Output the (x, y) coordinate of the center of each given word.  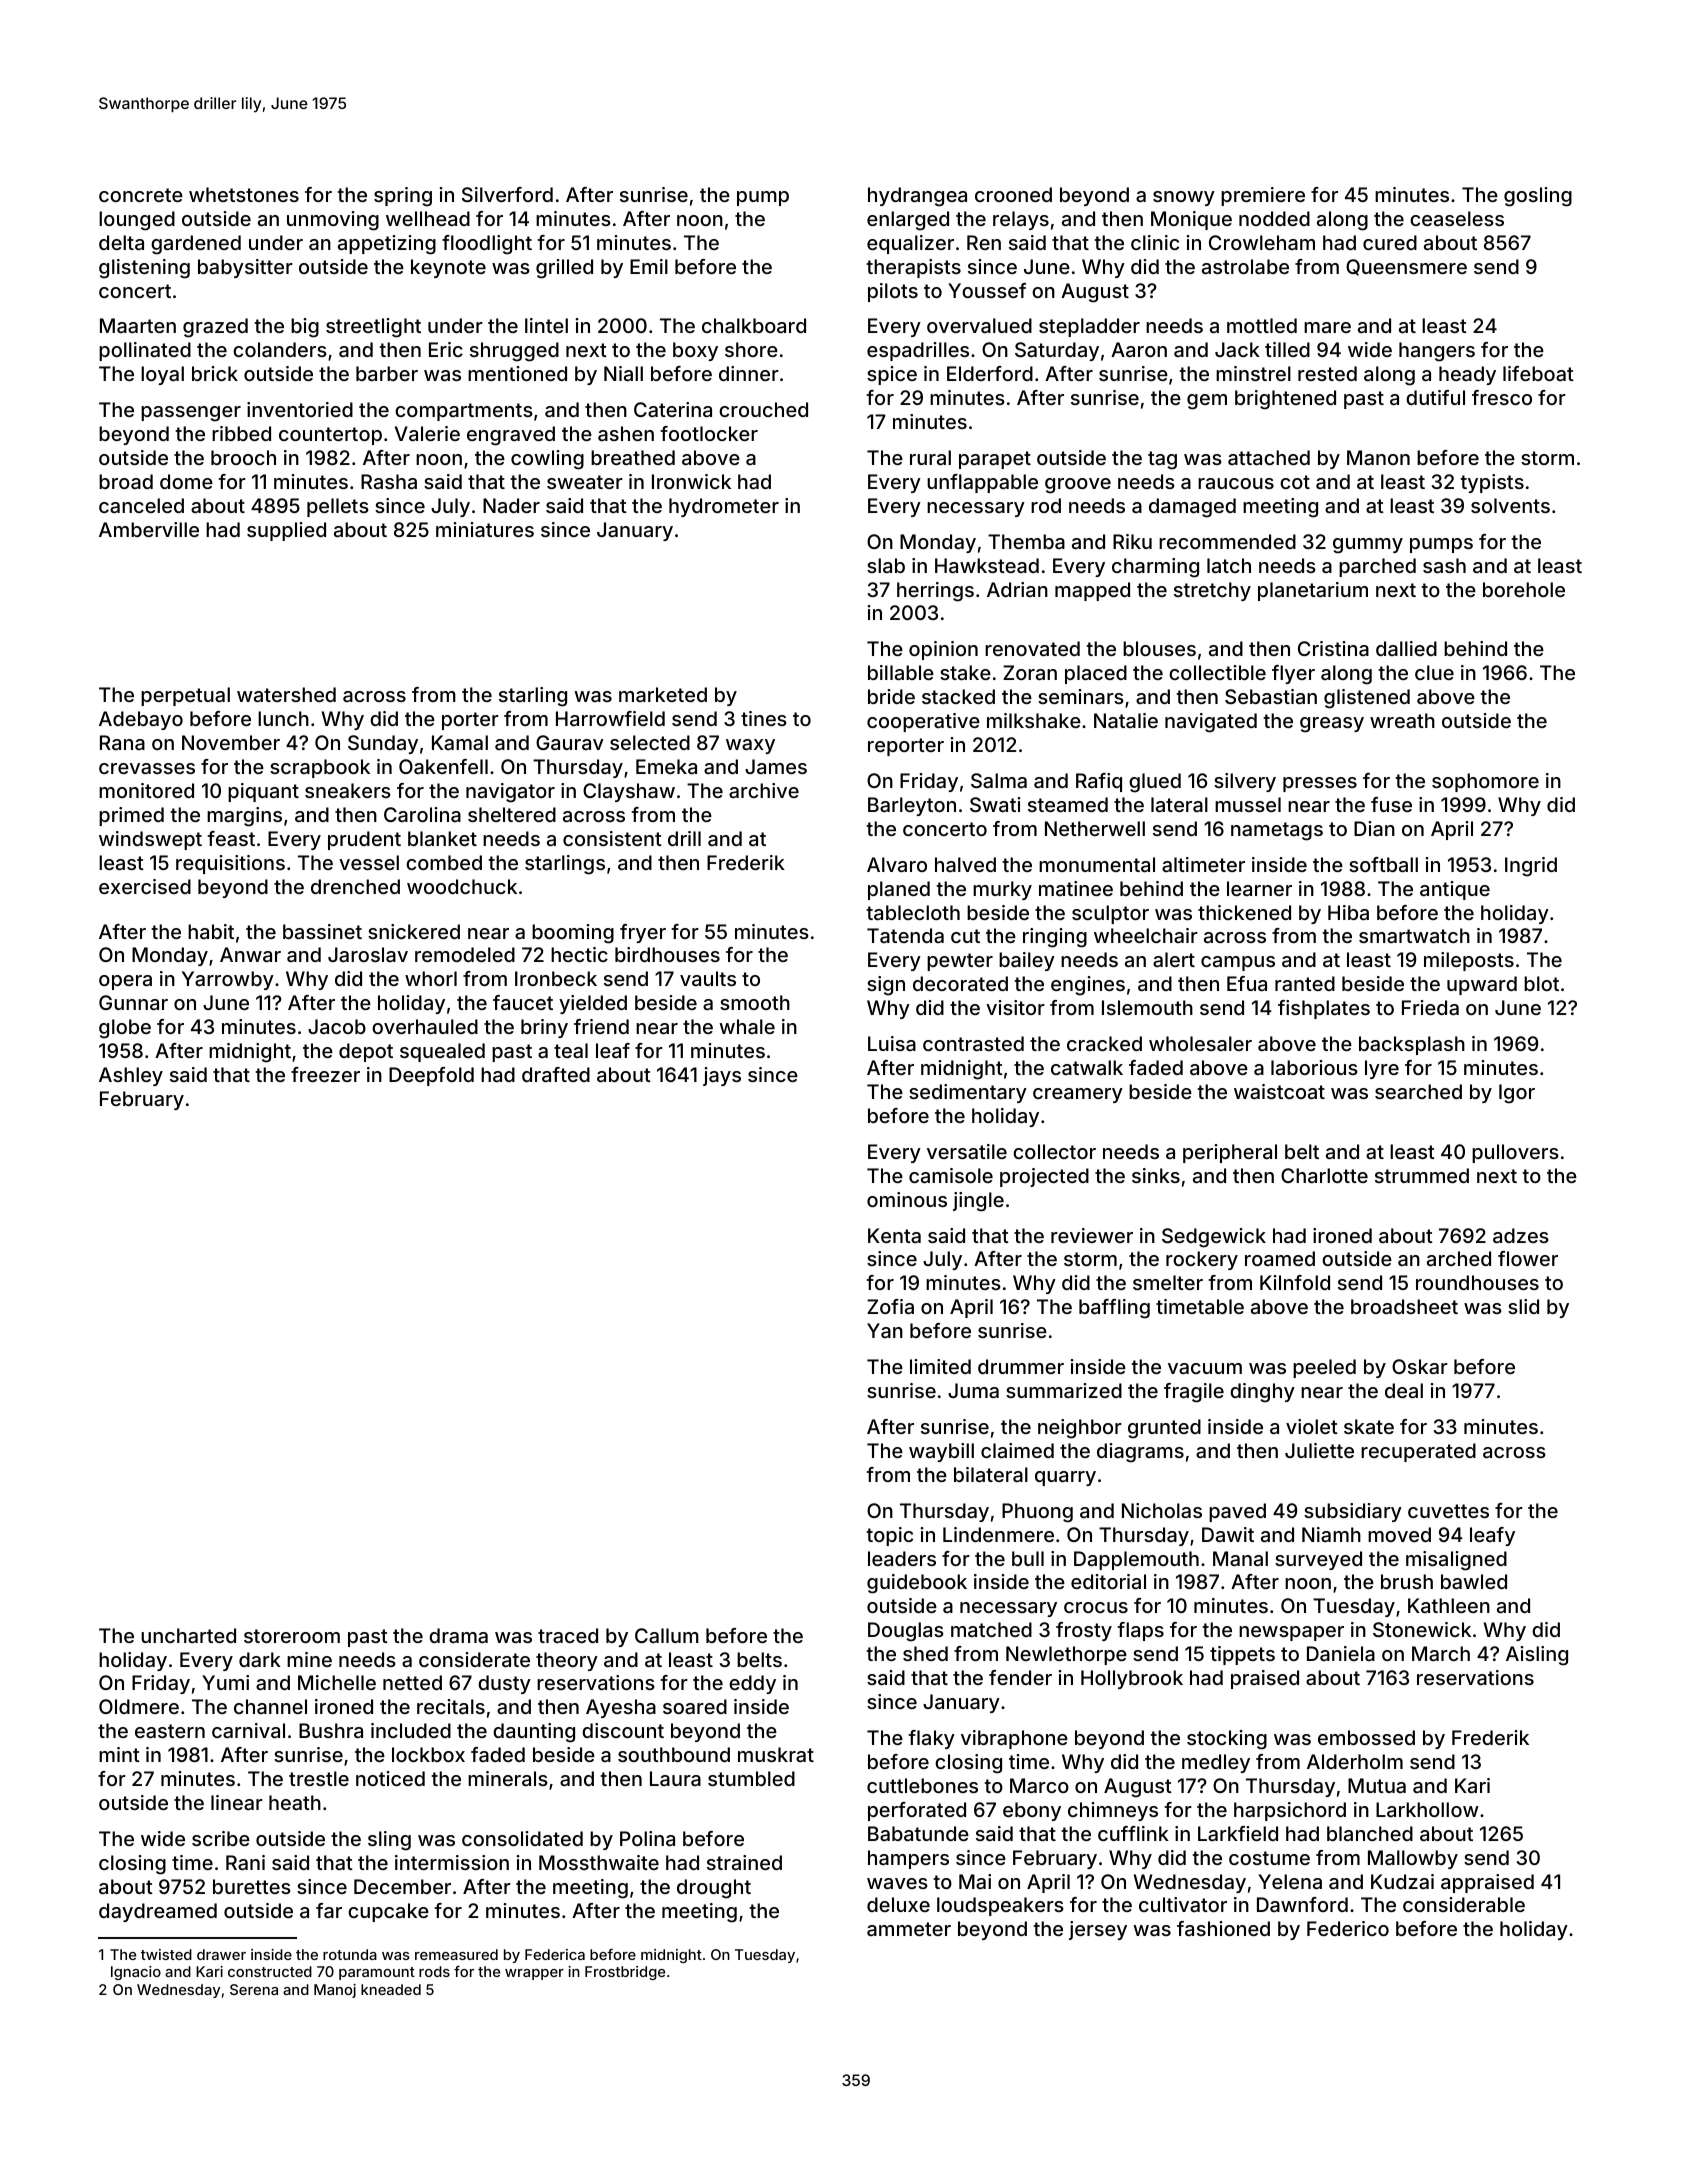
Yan (885, 1330)
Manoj (335, 1991)
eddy (752, 1684)
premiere (1263, 196)
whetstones (244, 194)
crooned (1013, 194)
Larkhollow (1427, 1809)
